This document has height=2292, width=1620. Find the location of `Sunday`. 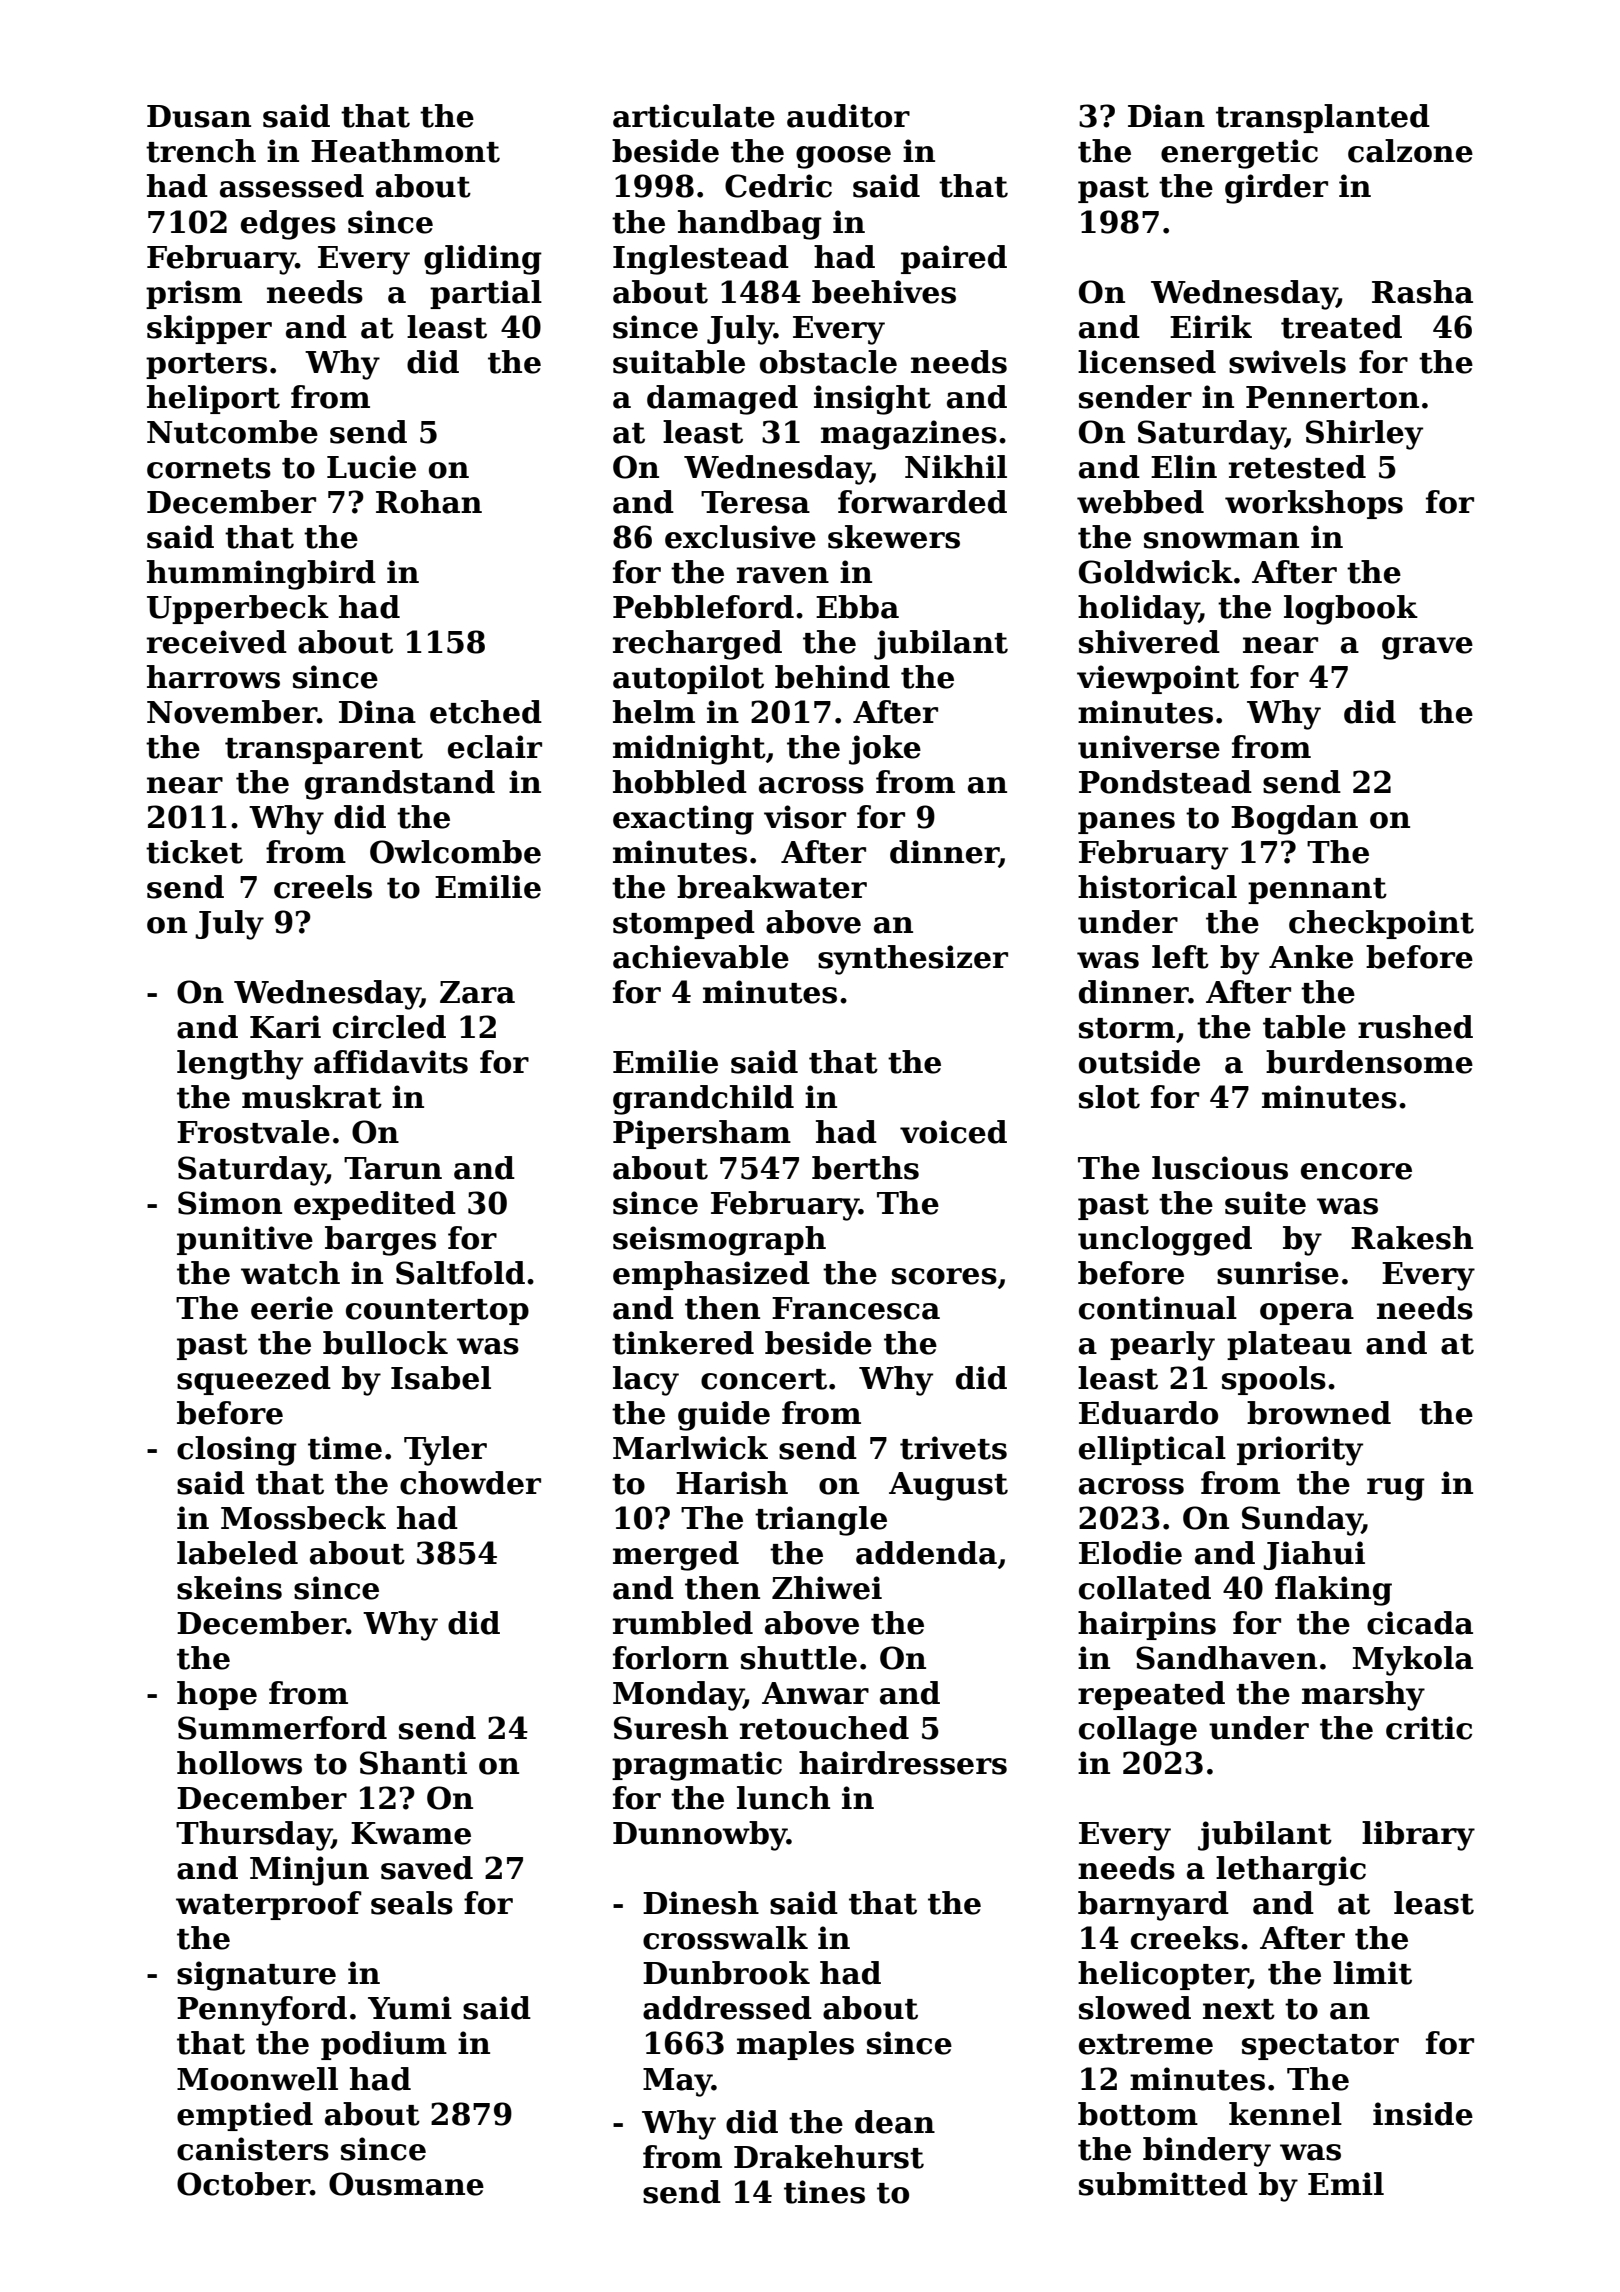

Sunday is located at coordinates (1302, 1521).
